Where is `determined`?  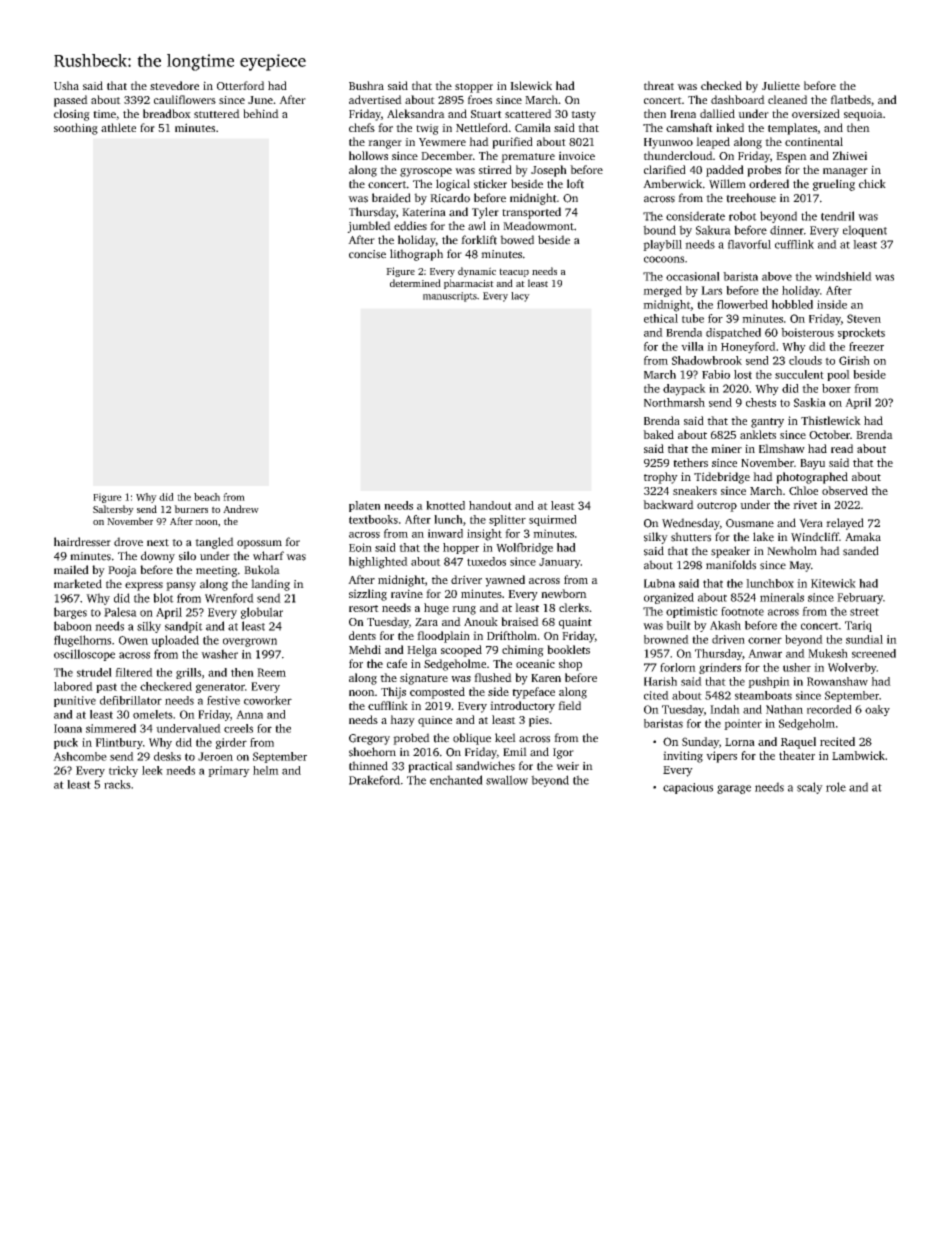 determined is located at coordinates (415, 283).
